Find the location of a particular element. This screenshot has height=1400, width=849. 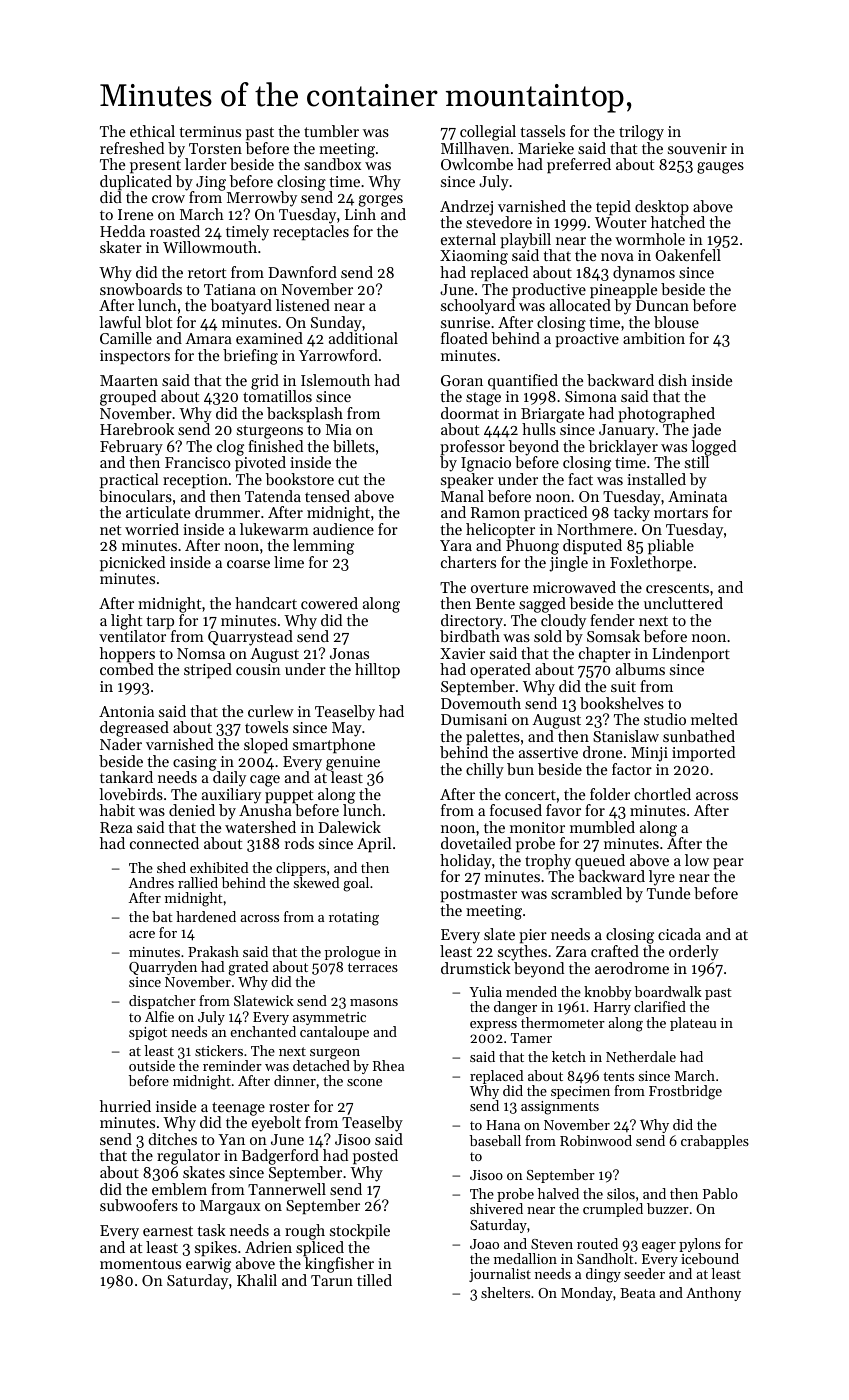

duplicated is located at coordinates (136, 183).
